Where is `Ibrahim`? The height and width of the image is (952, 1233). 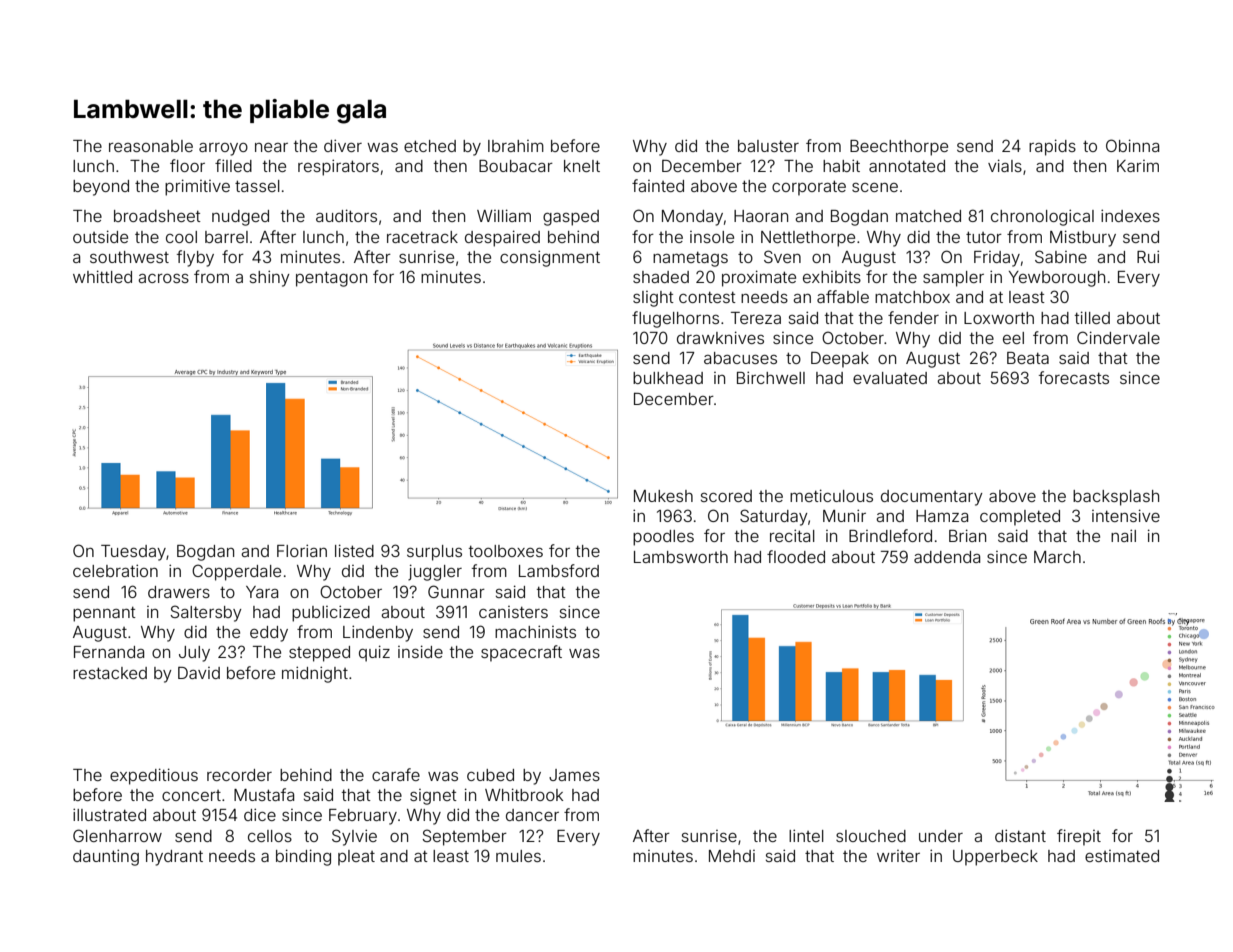 Ibrahim is located at coordinates (516, 146).
